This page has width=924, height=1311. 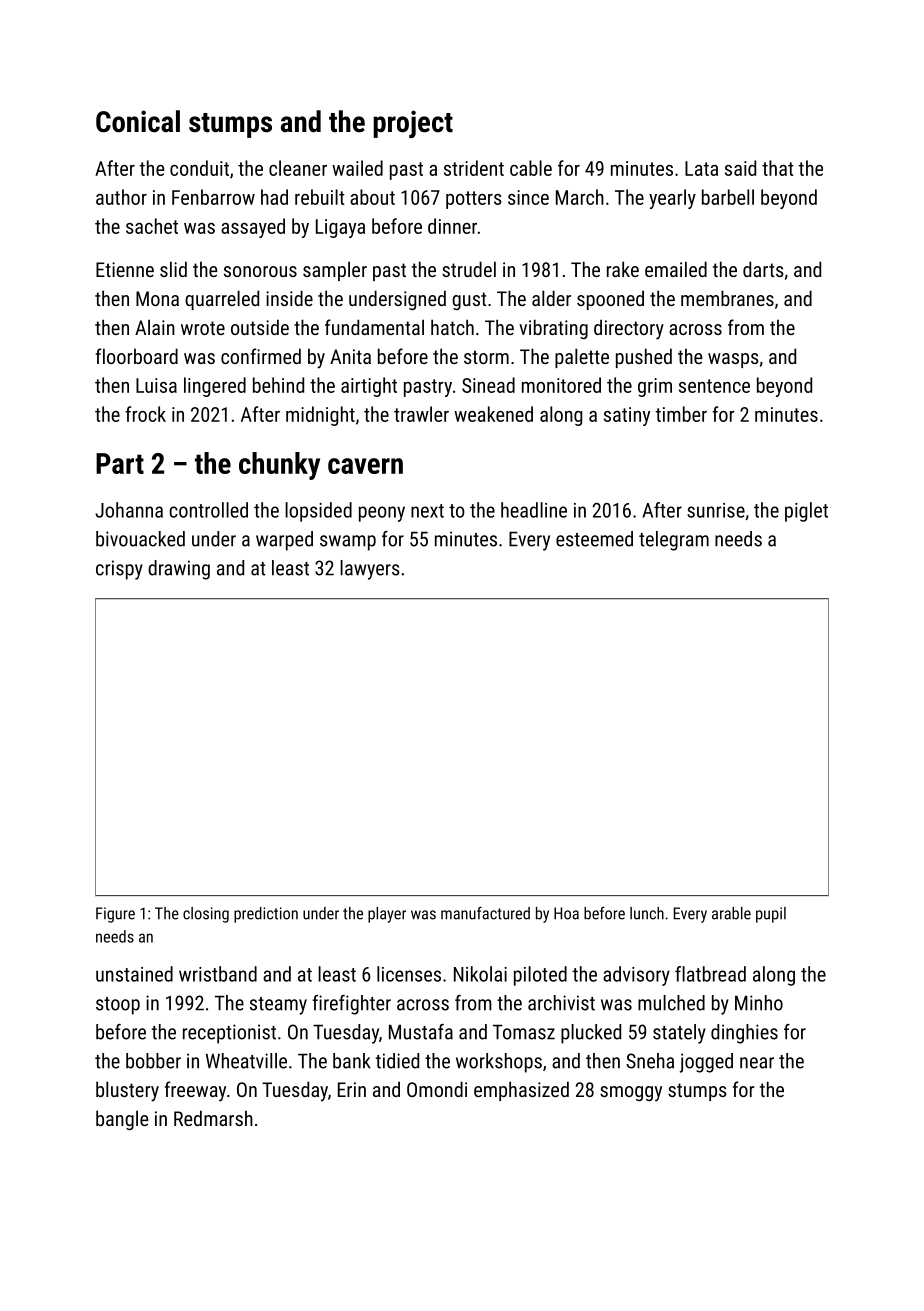 What do you see at coordinates (531, 168) in the page?
I see `cable` at bounding box center [531, 168].
